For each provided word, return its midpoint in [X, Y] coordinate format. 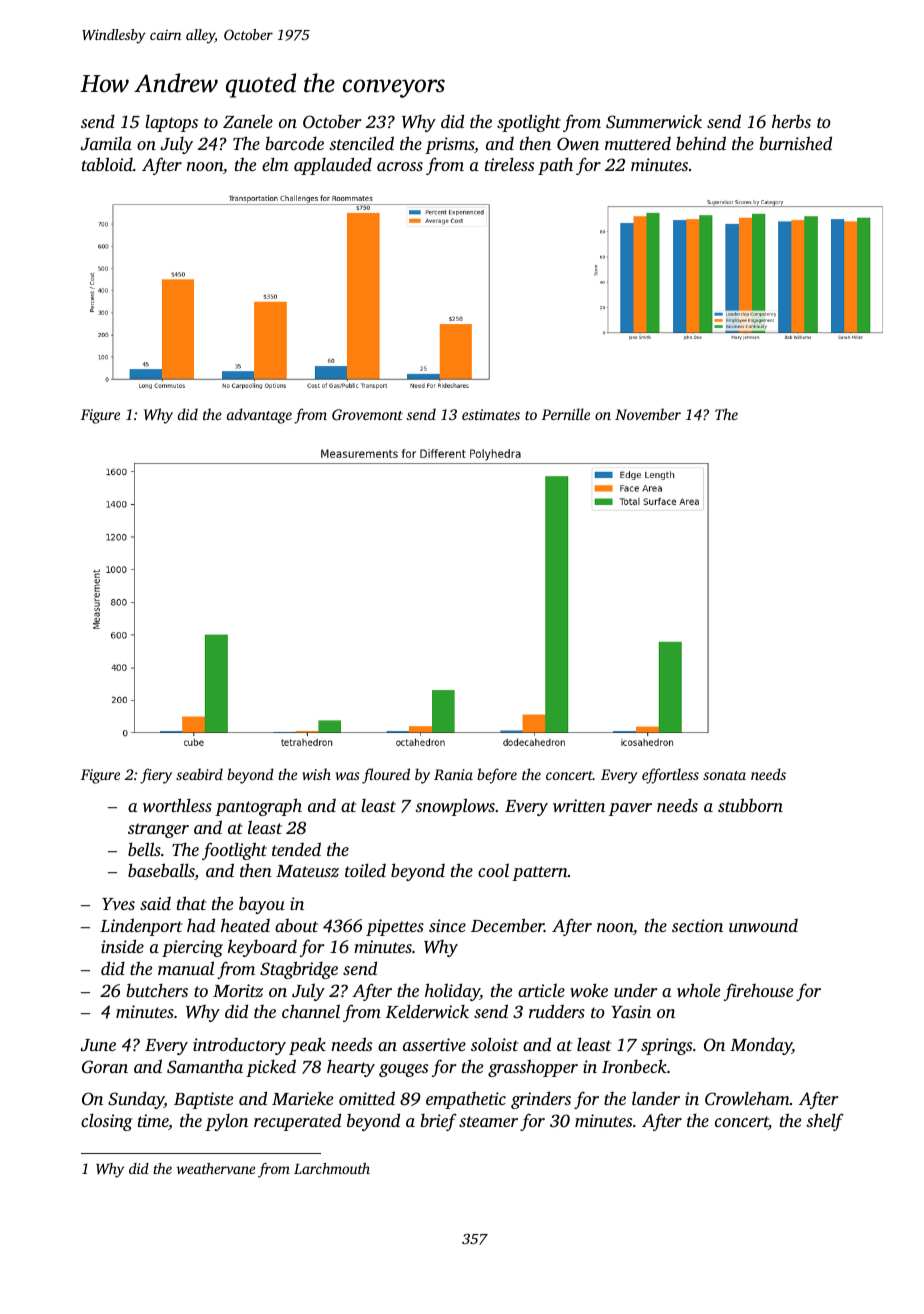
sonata [724, 775]
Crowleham [747, 1098]
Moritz [238, 990]
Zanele [248, 121]
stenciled [361, 143]
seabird [199, 774]
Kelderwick [427, 1011]
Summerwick [654, 121]
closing [106, 1122]
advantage [259, 416]
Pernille [566, 414]
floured [386, 776]
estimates [491, 414]
